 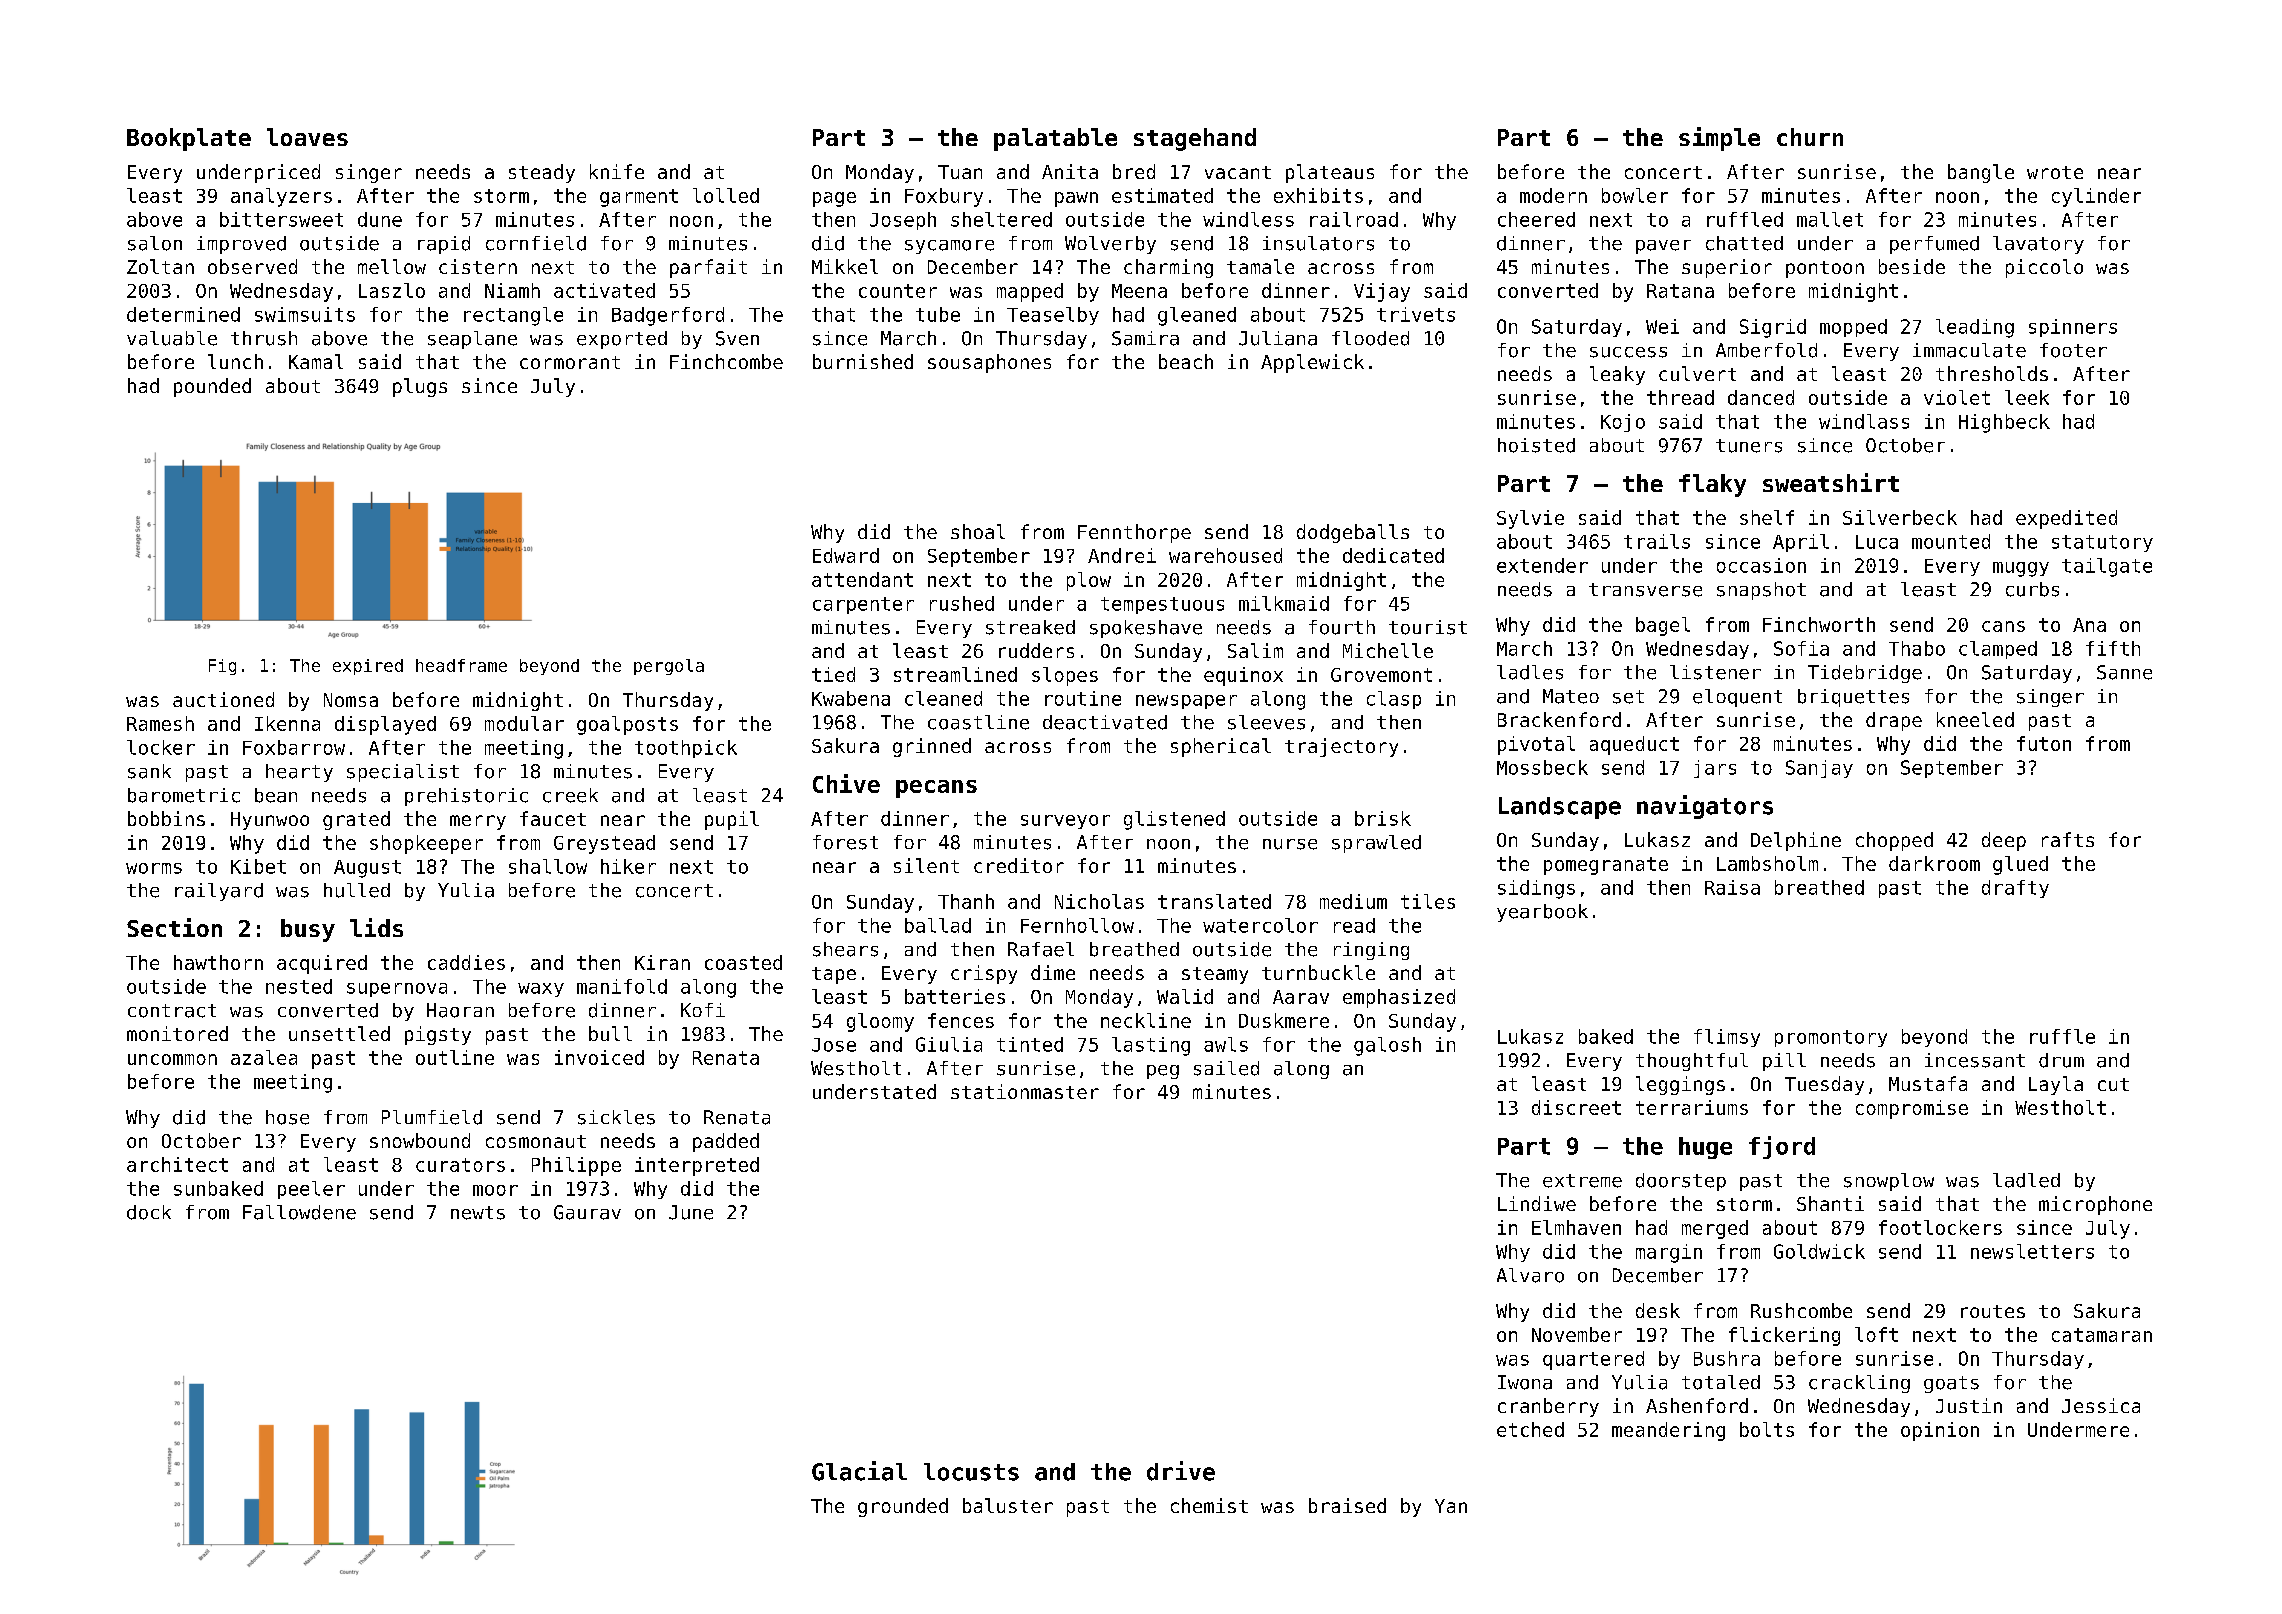 What do you see at coordinates (1719, 139) in the screenshot?
I see `simple` at bounding box center [1719, 139].
